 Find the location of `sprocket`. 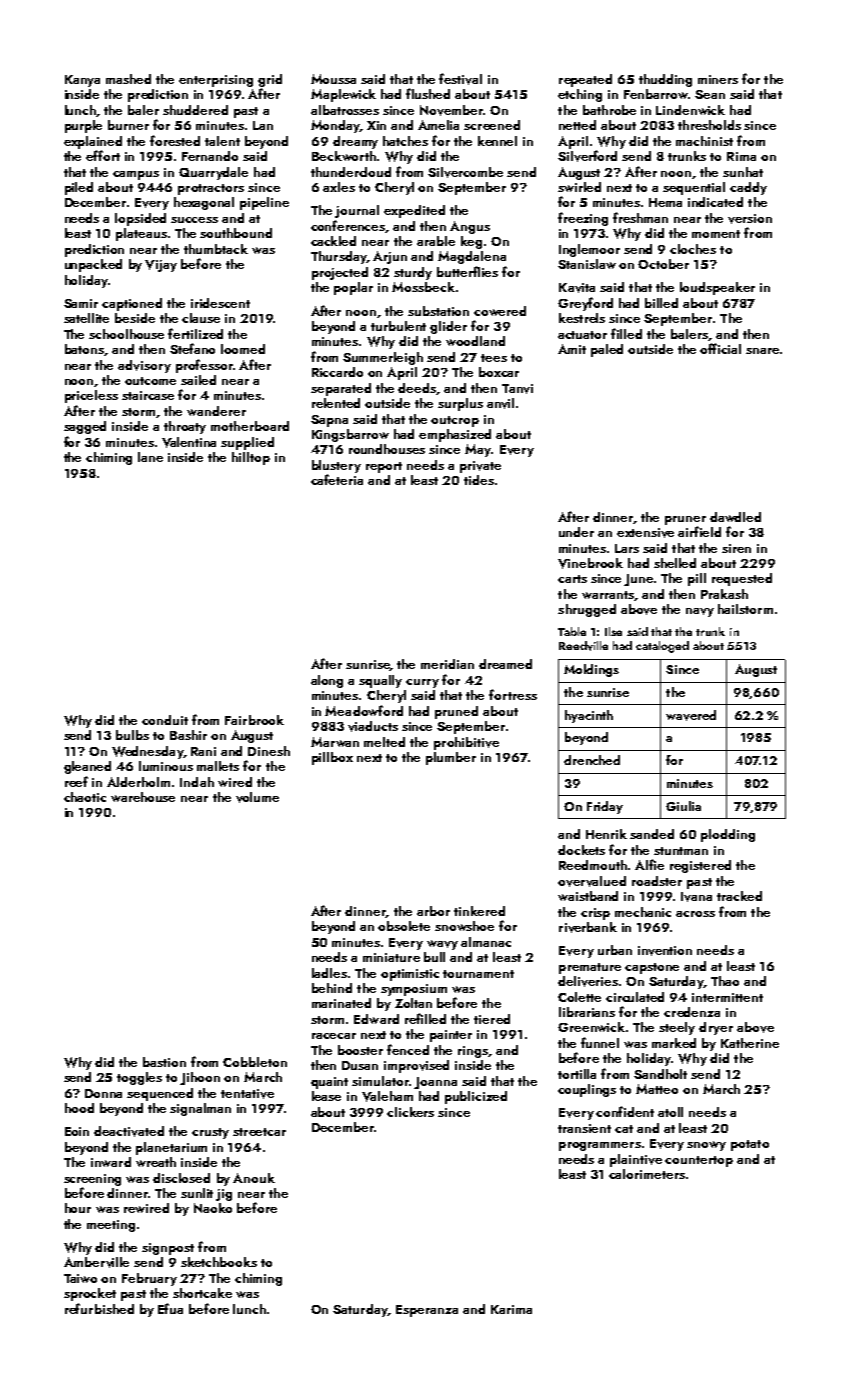

sprocket is located at coordinates (90, 1294).
